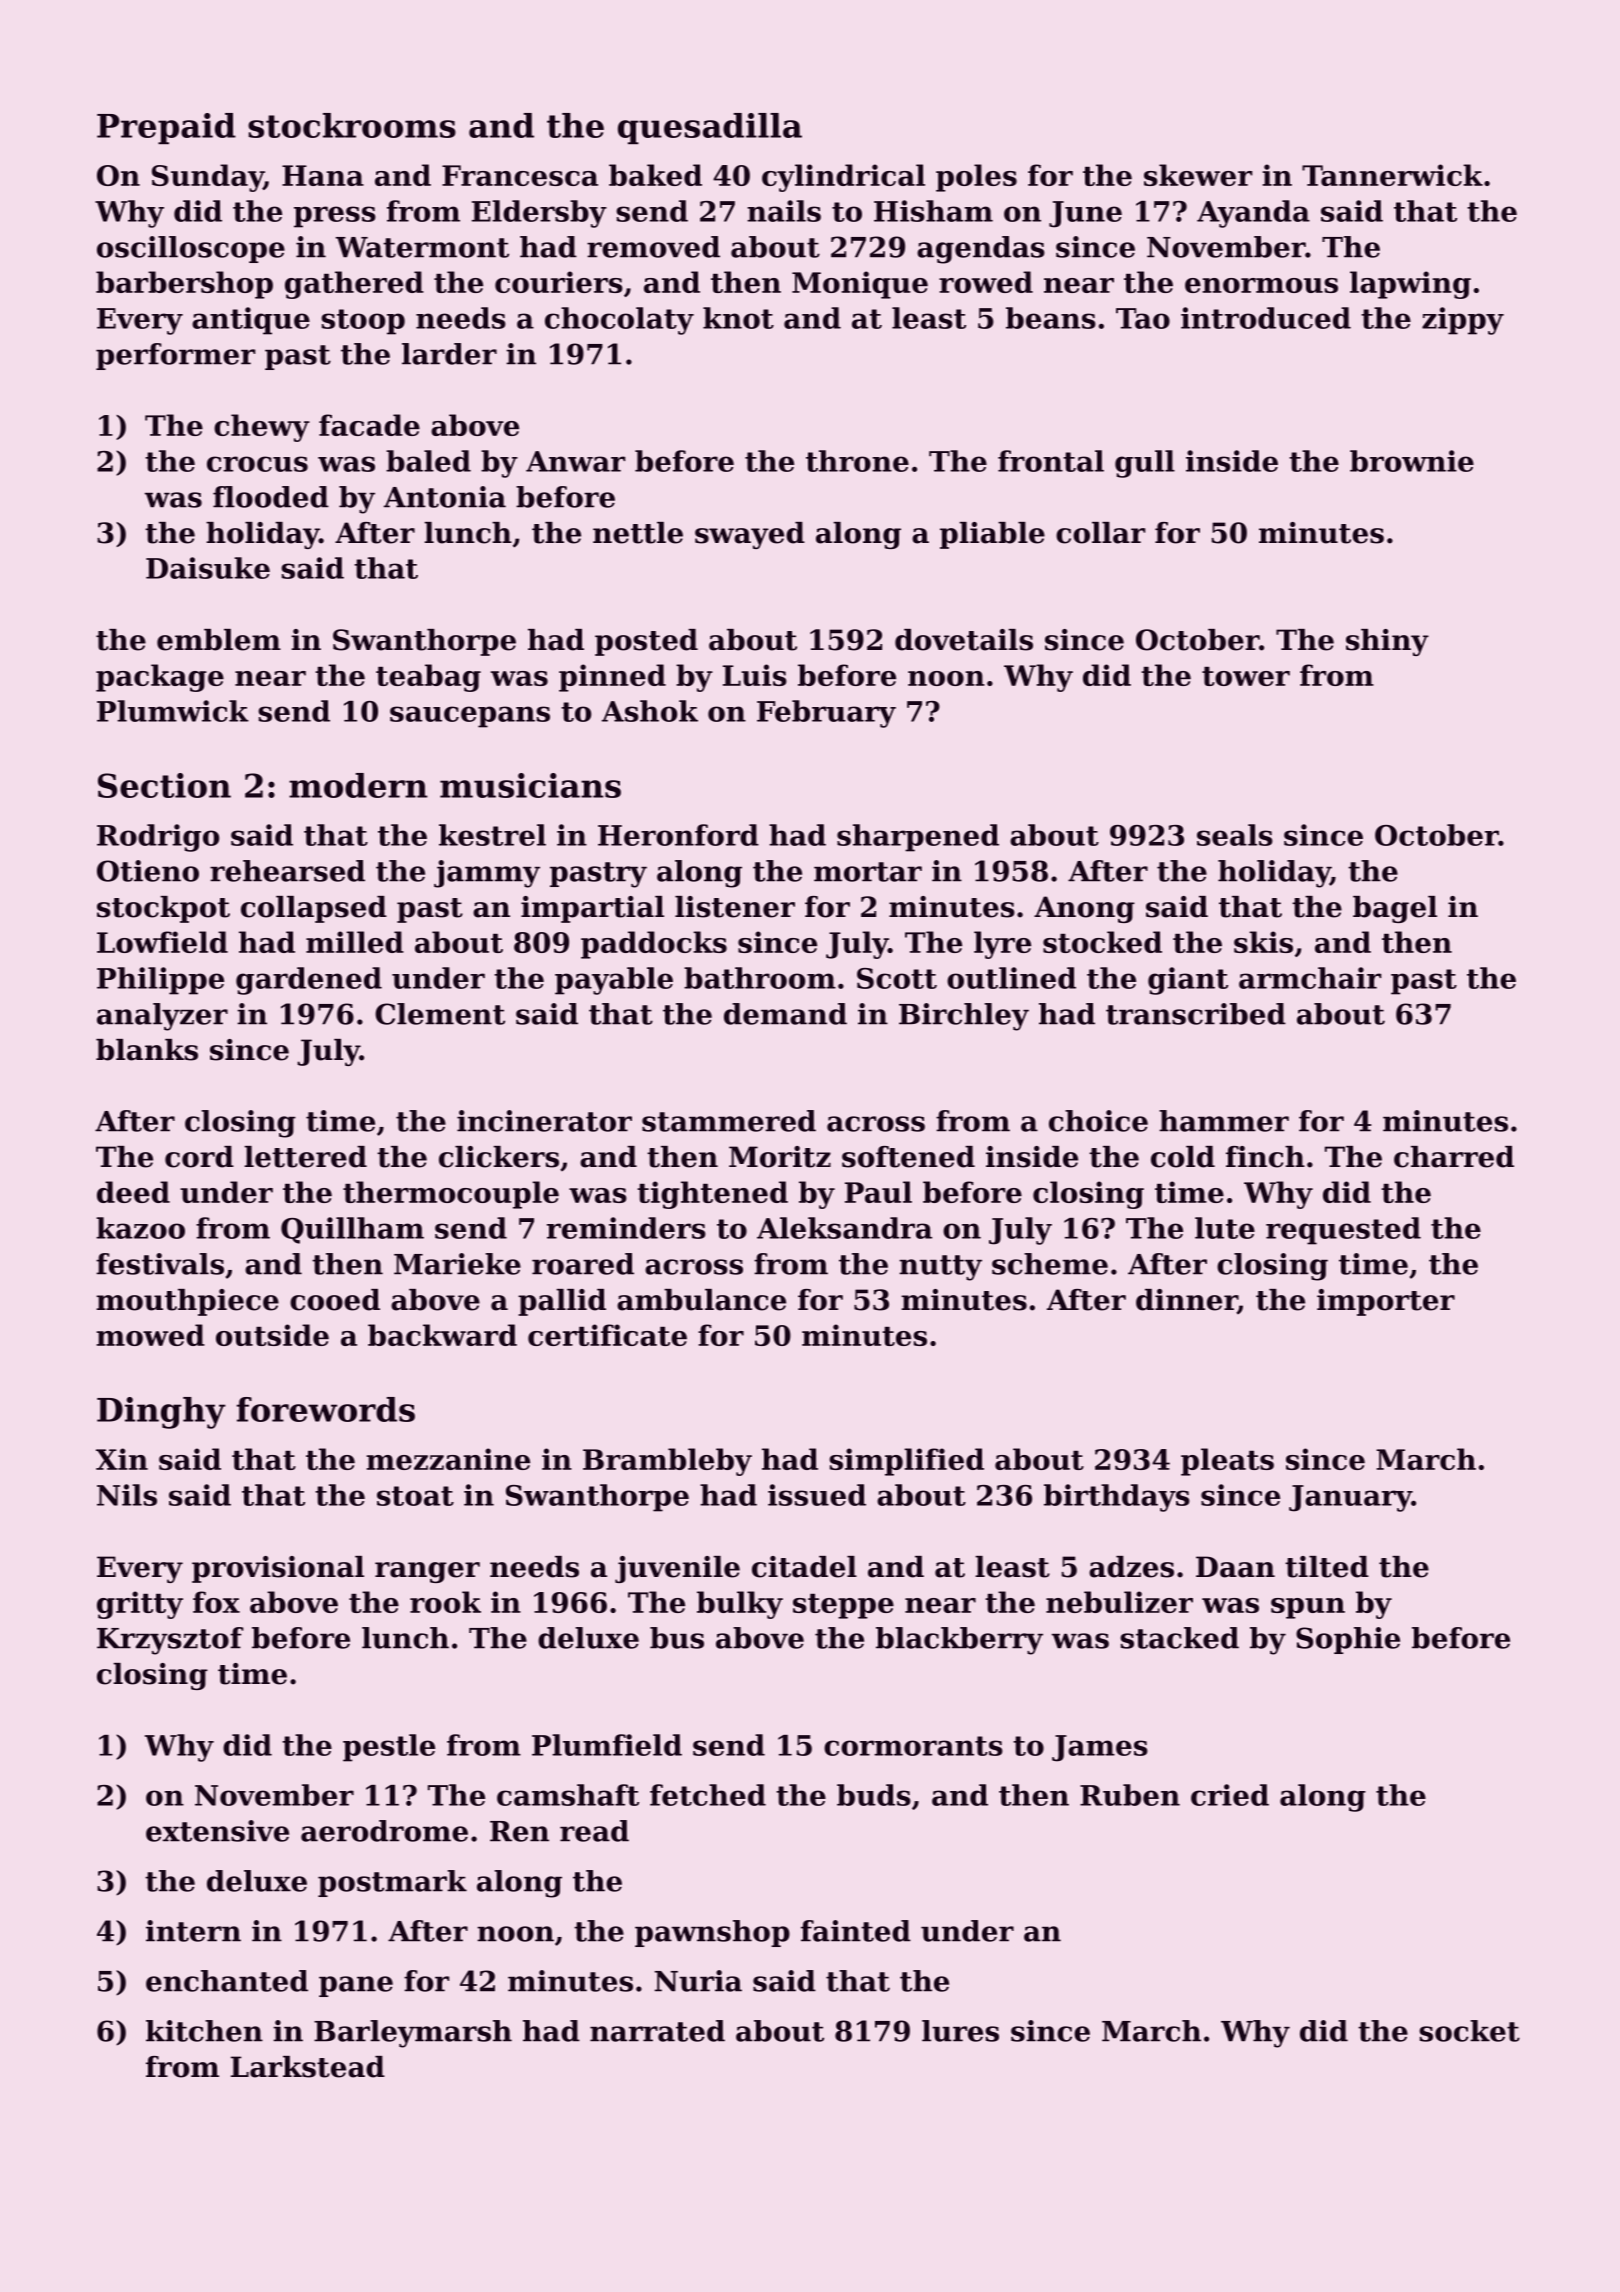 Image resolution: width=1620 pixels, height=2292 pixels. Describe the element at coordinates (1343, 1231) in the image. I see `requested` at that location.
